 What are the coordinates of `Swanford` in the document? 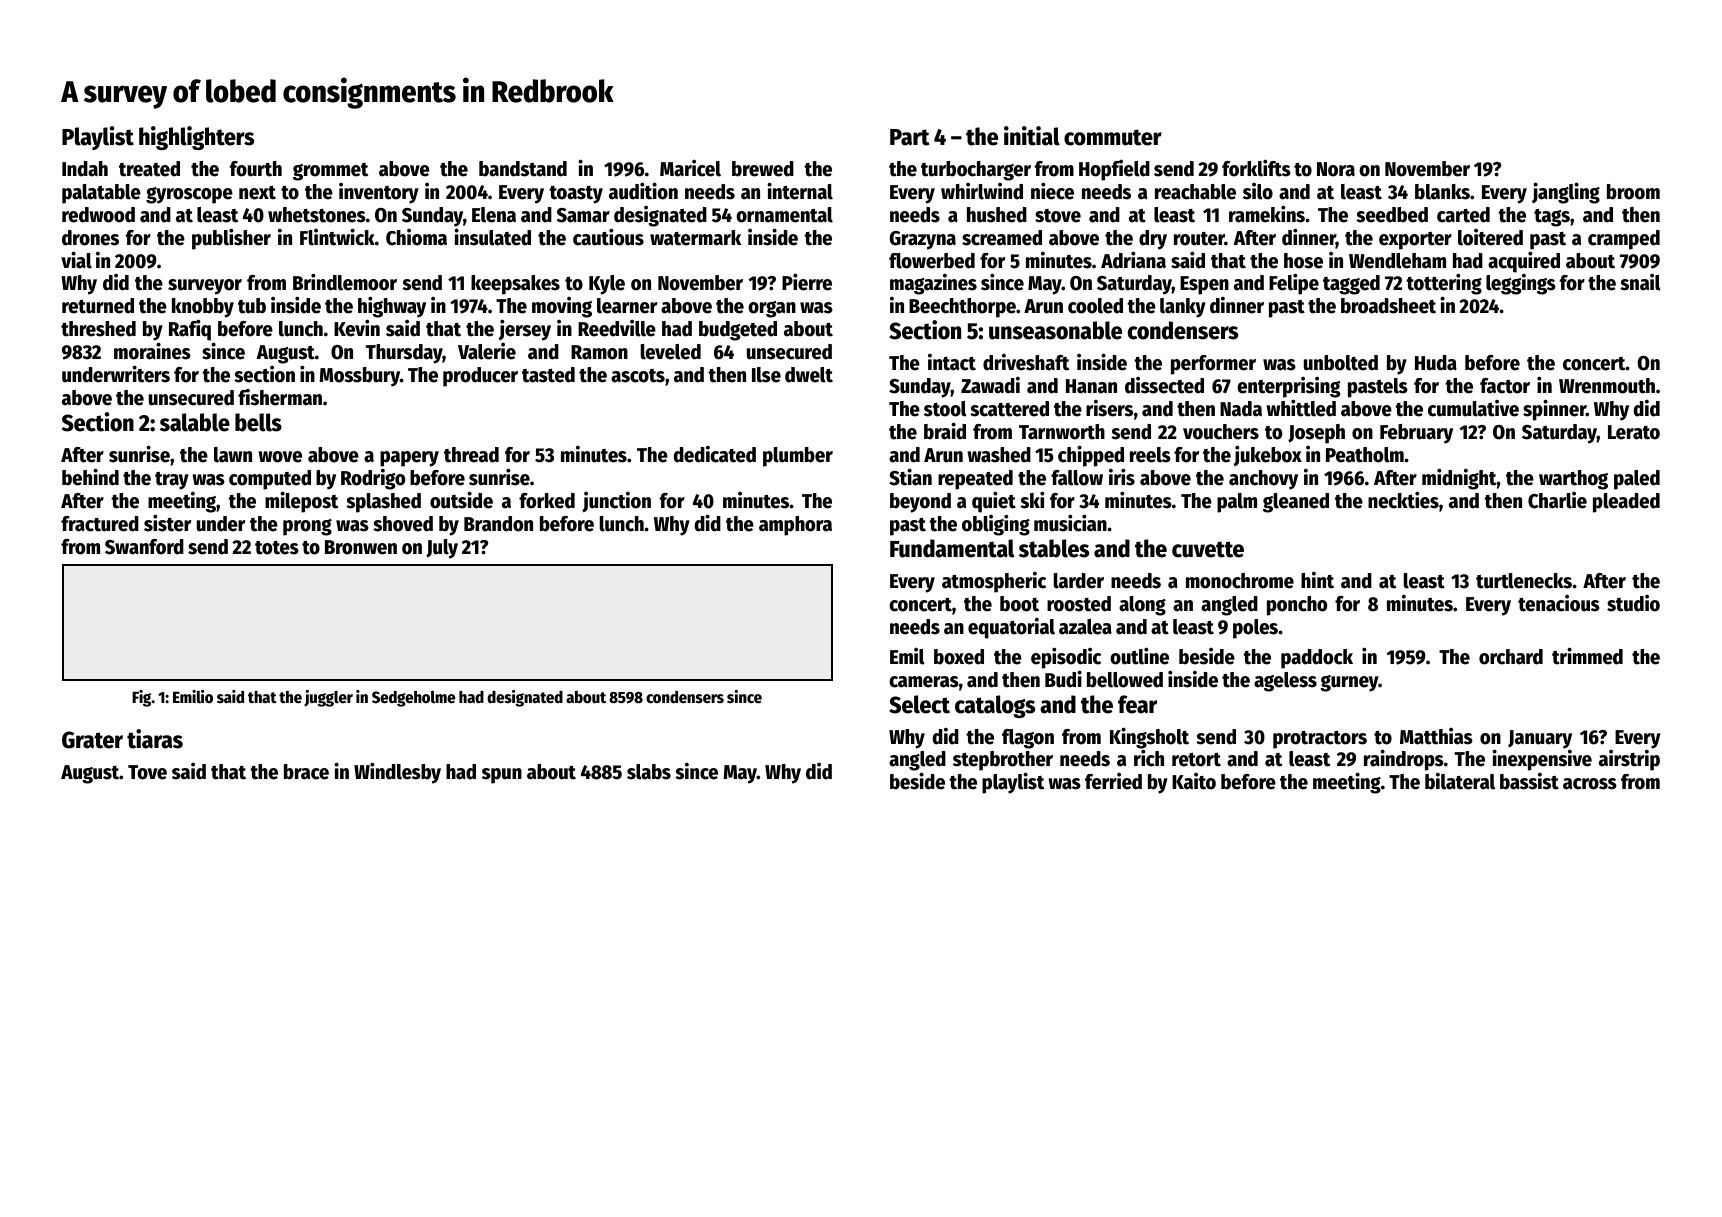 It's located at (144, 547).
